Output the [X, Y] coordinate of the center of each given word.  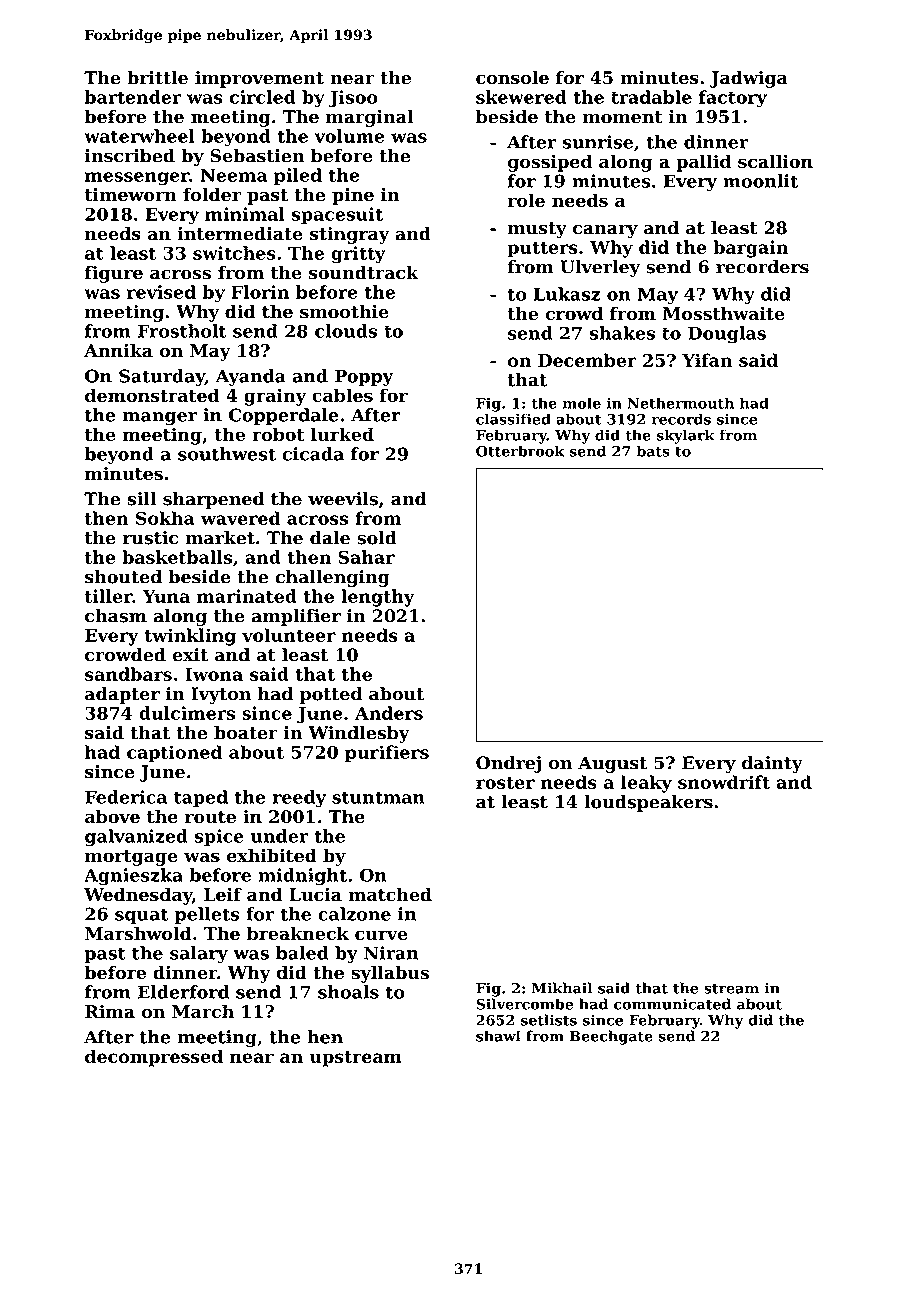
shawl [498, 1036]
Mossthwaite [723, 313]
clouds [346, 331]
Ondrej [508, 764]
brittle [157, 78]
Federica [126, 797]
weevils [343, 499]
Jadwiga [749, 79]
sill [142, 499]
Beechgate [611, 1037]
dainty [772, 764]
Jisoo [353, 98]
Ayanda [251, 378]
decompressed [154, 1058]
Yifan [707, 360]
